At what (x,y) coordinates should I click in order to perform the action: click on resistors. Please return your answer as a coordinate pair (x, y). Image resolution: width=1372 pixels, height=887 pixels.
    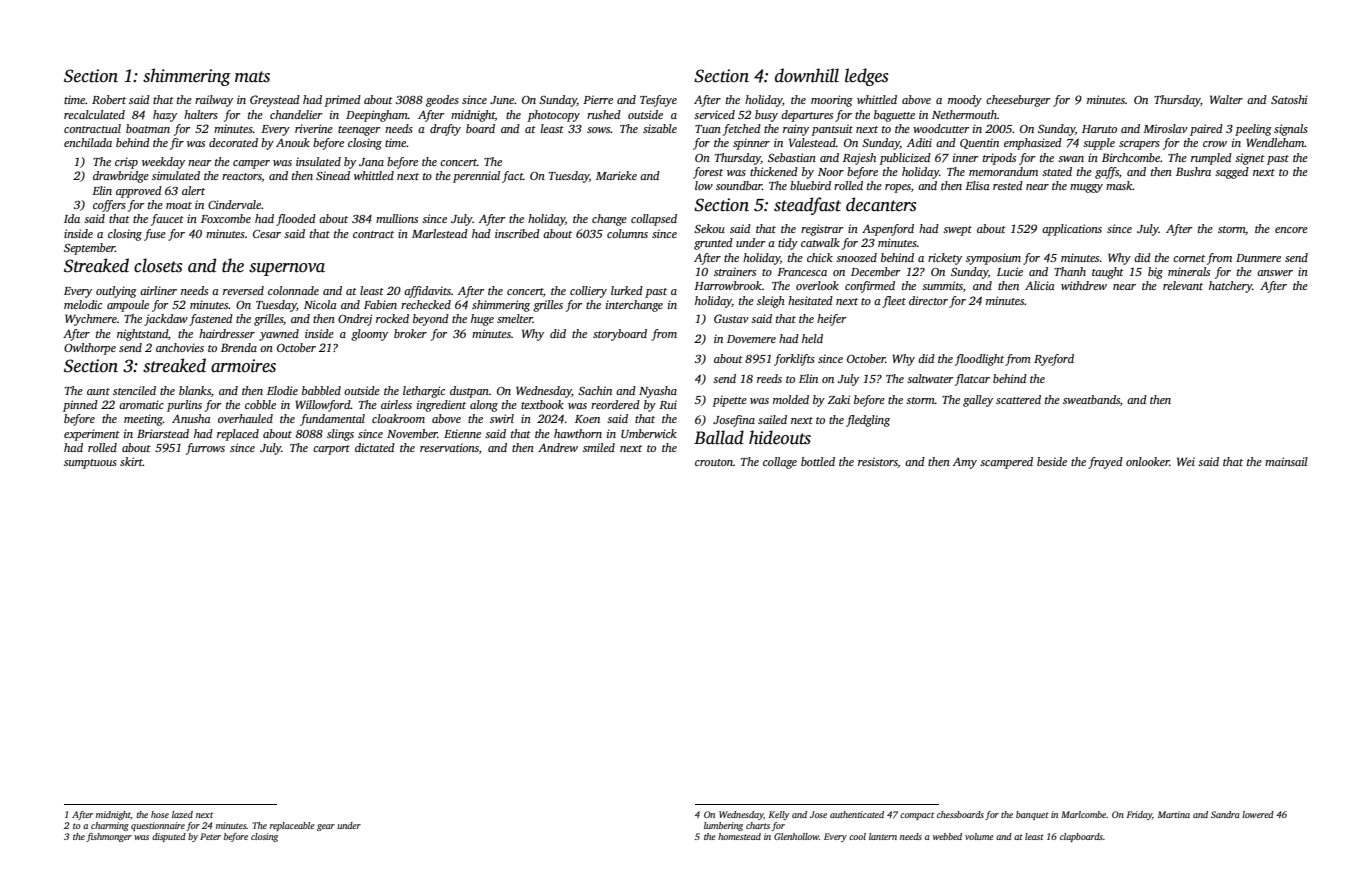
    Looking at the image, I should click on (878, 462).
